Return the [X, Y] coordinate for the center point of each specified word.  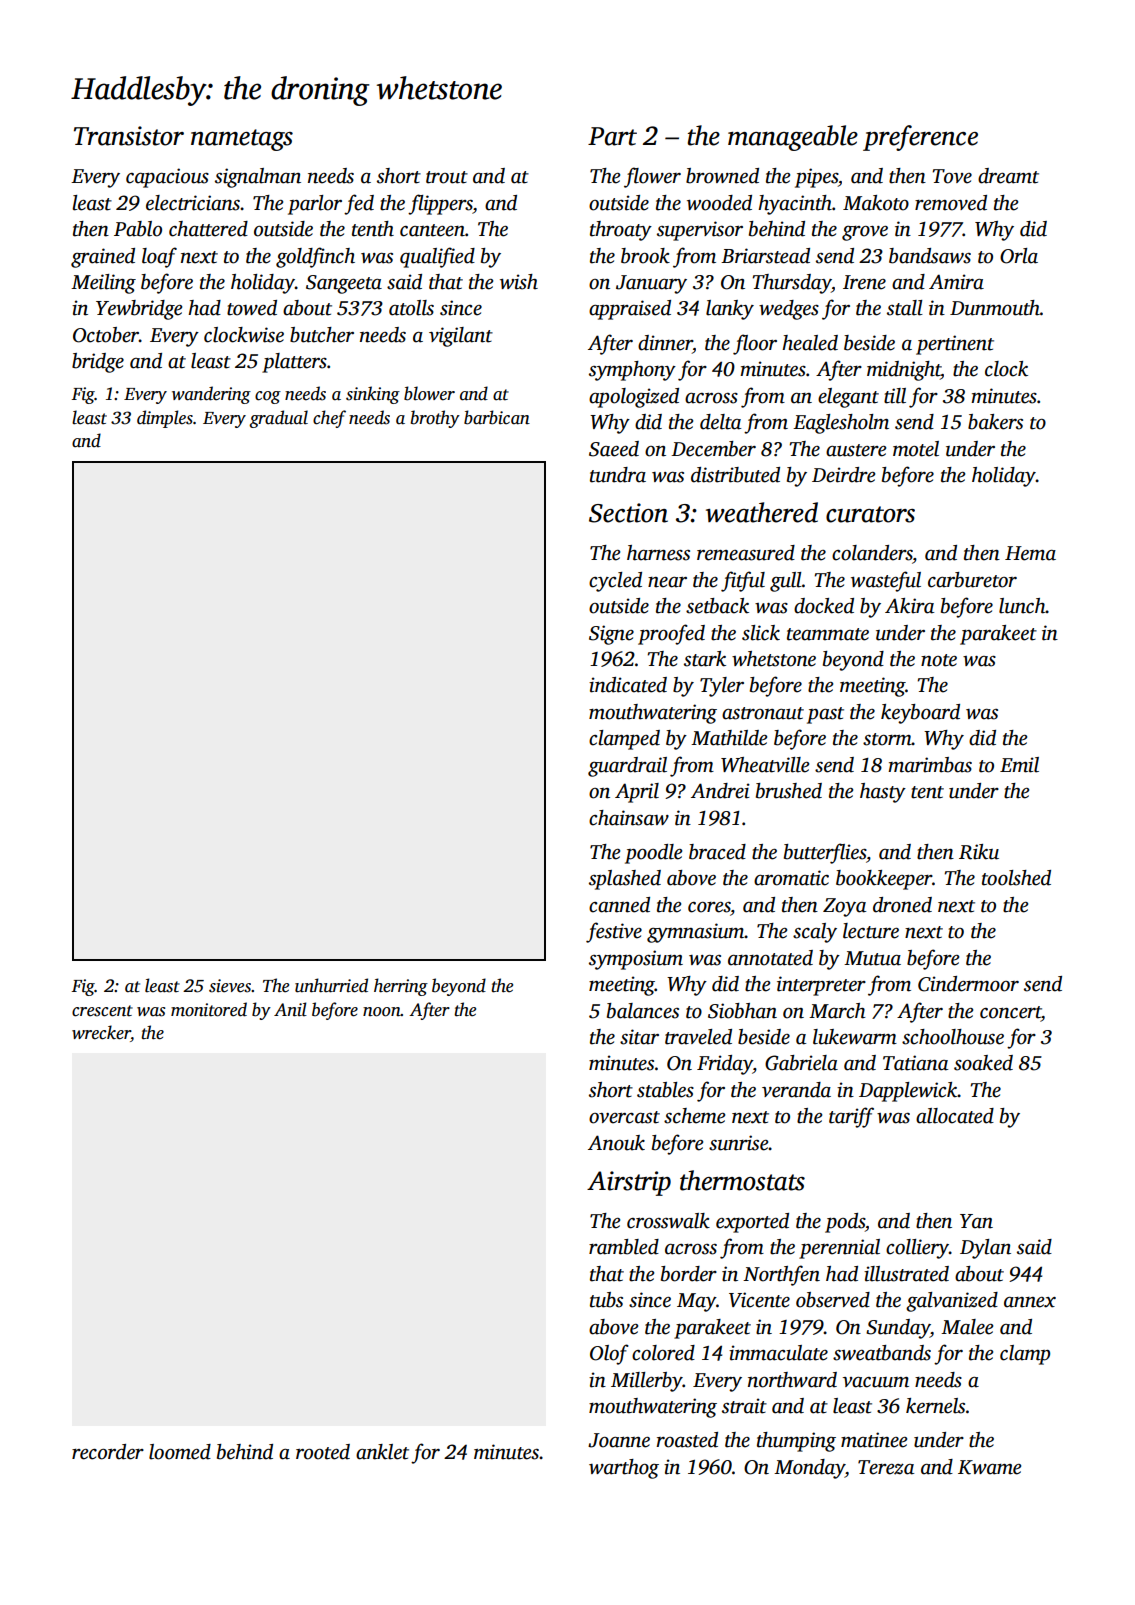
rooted [323, 1452]
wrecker [101, 1032]
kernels [935, 1406]
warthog [624, 1469]
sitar [639, 1037]
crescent [102, 1011]
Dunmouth [995, 308]
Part [612, 136]
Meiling [103, 284]
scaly [815, 933]
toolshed [1016, 878]
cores [709, 907]
